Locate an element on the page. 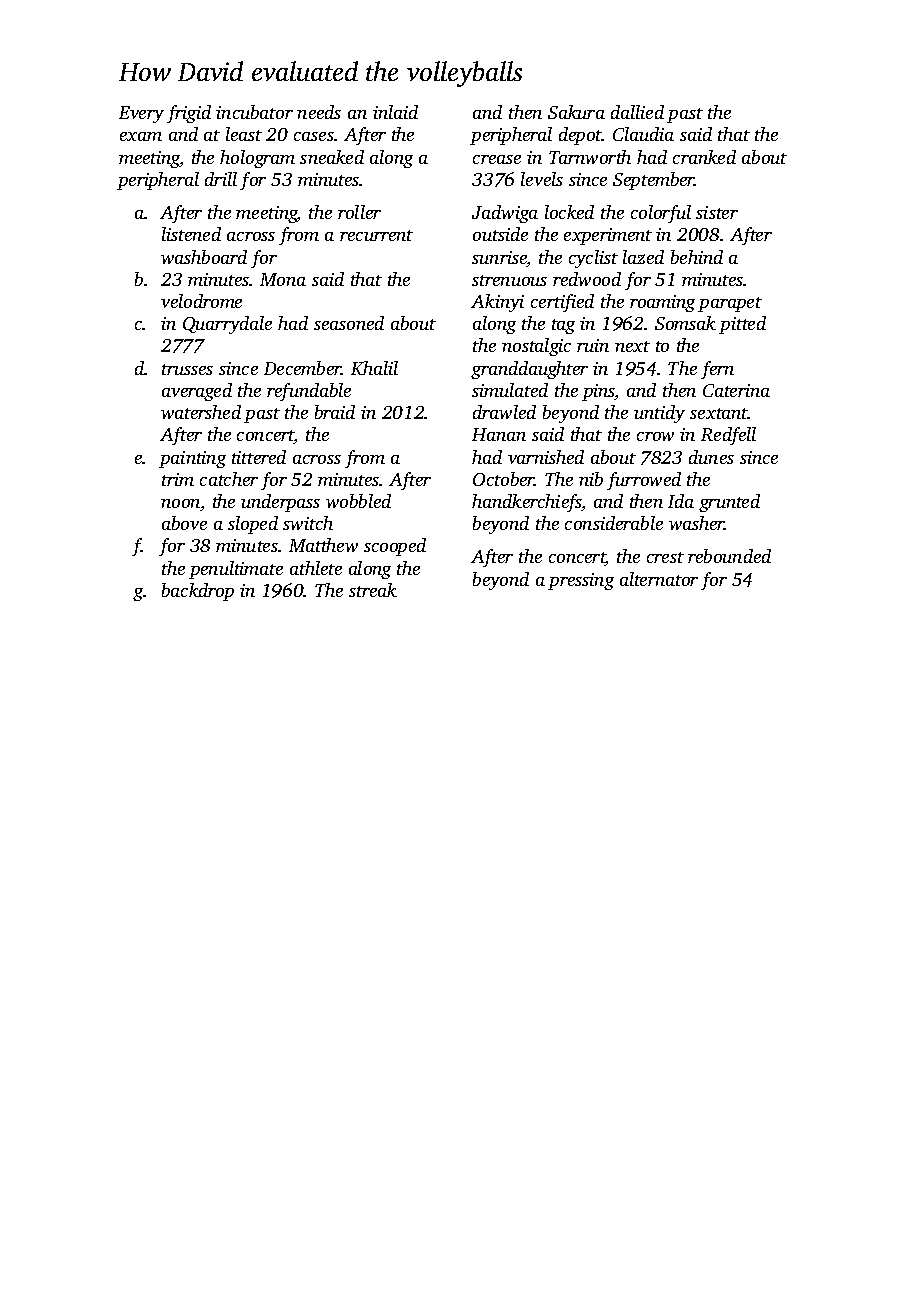 The height and width of the page is (1316, 908). Sakura is located at coordinates (576, 112).
